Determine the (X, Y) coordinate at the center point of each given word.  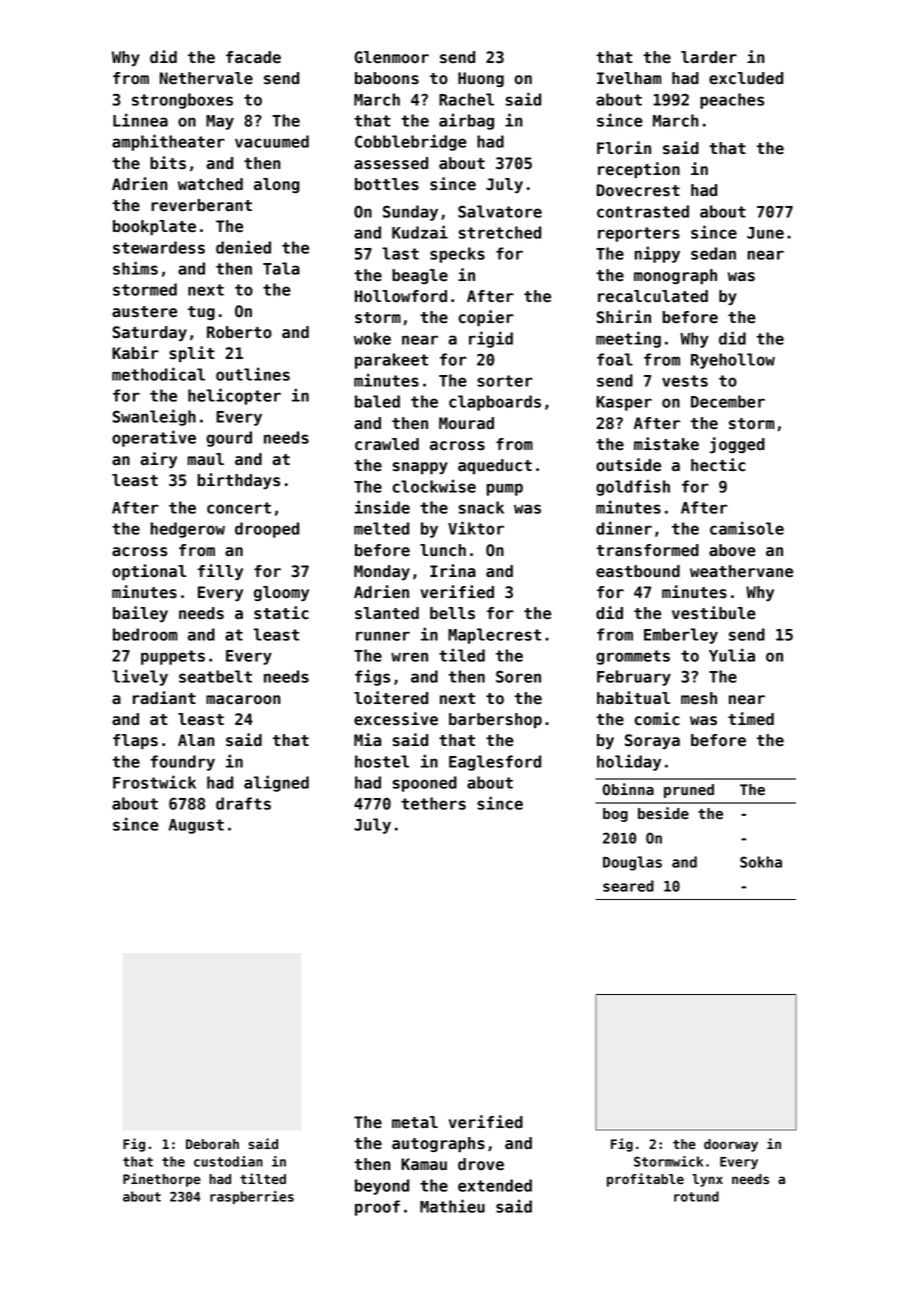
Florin (624, 148)
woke (372, 338)
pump (505, 489)
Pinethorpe (162, 1180)
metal (415, 1122)
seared (628, 886)
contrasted (643, 211)
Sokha (761, 862)
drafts (243, 803)
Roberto (239, 332)
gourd (229, 439)
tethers (433, 803)
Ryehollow (733, 361)
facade (253, 57)
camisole (747, 528)
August (196, 826)
